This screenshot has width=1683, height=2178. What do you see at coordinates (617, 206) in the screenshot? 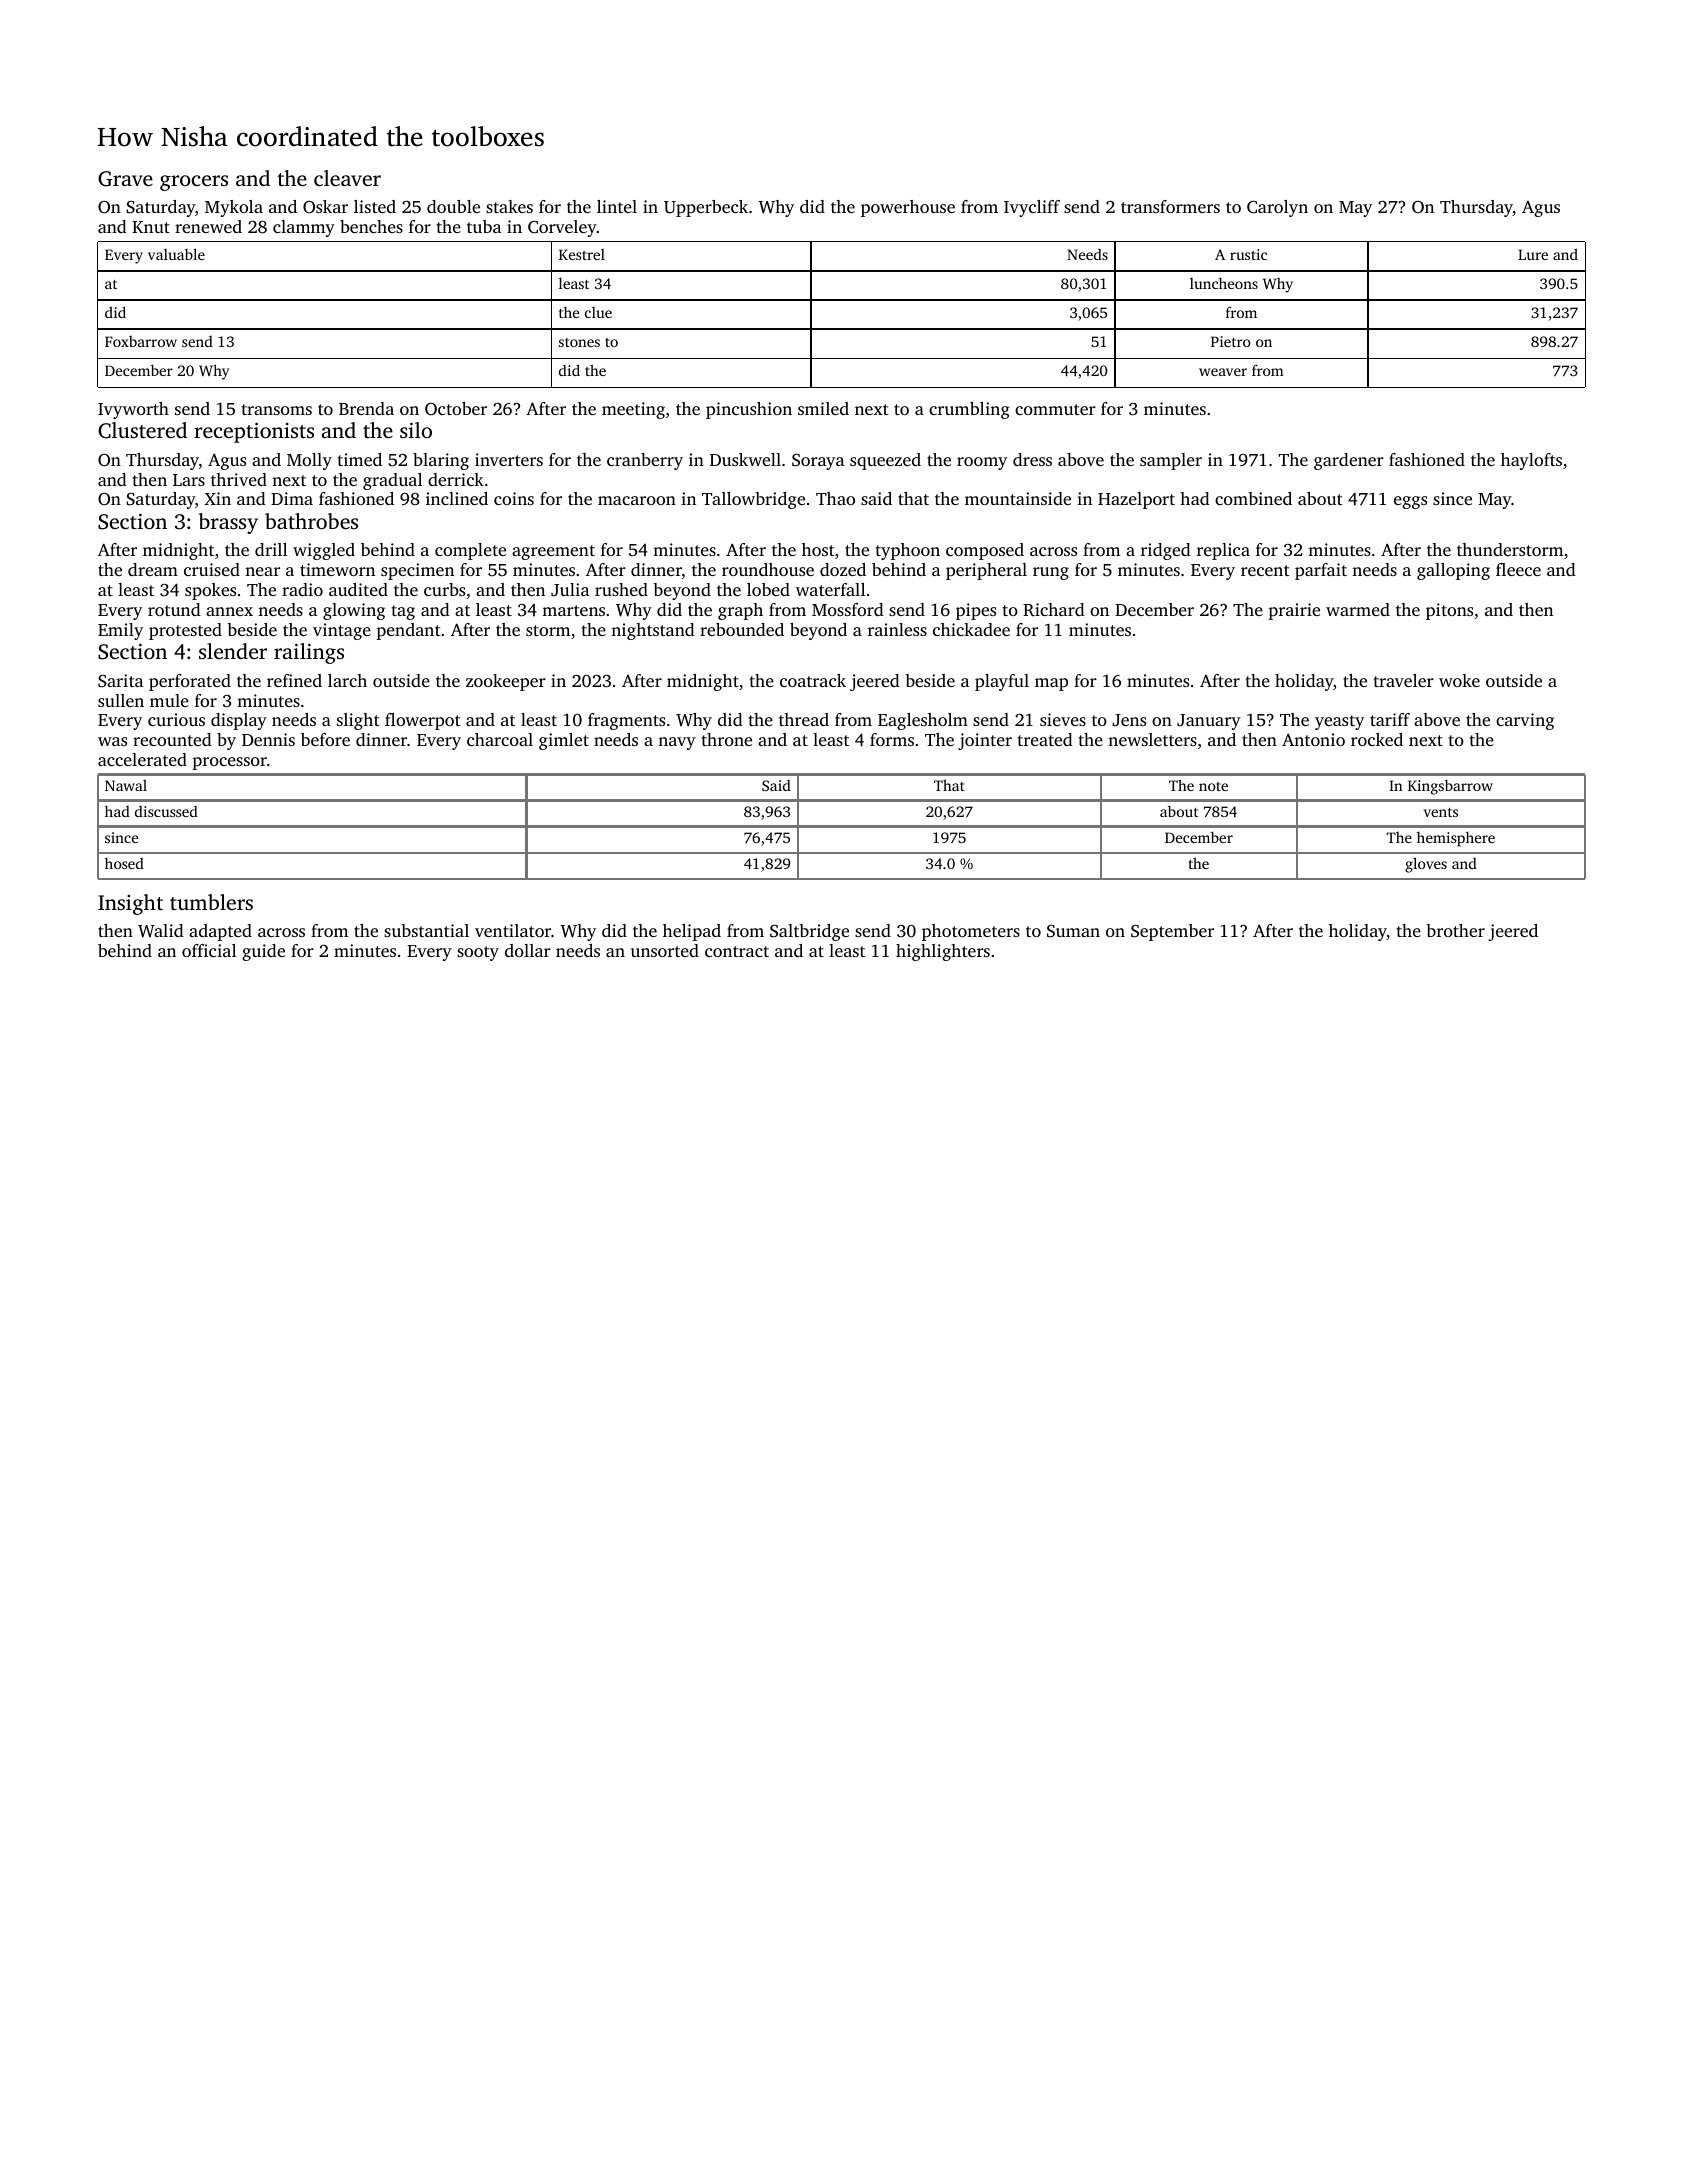
I see `lintel` at bounding box center [617, 206].
